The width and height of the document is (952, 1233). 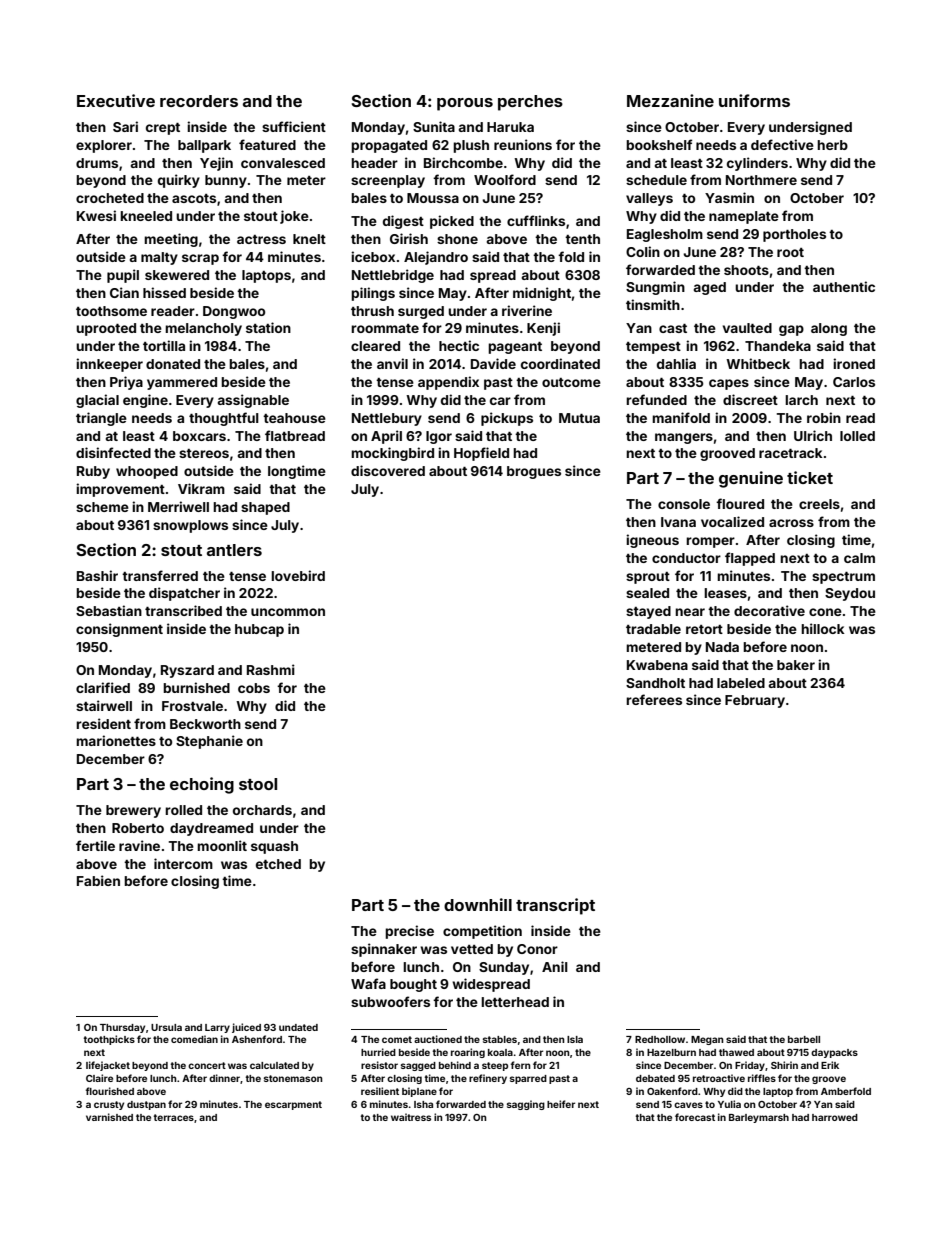 I want to click on February, so click(x=755, y=701).
